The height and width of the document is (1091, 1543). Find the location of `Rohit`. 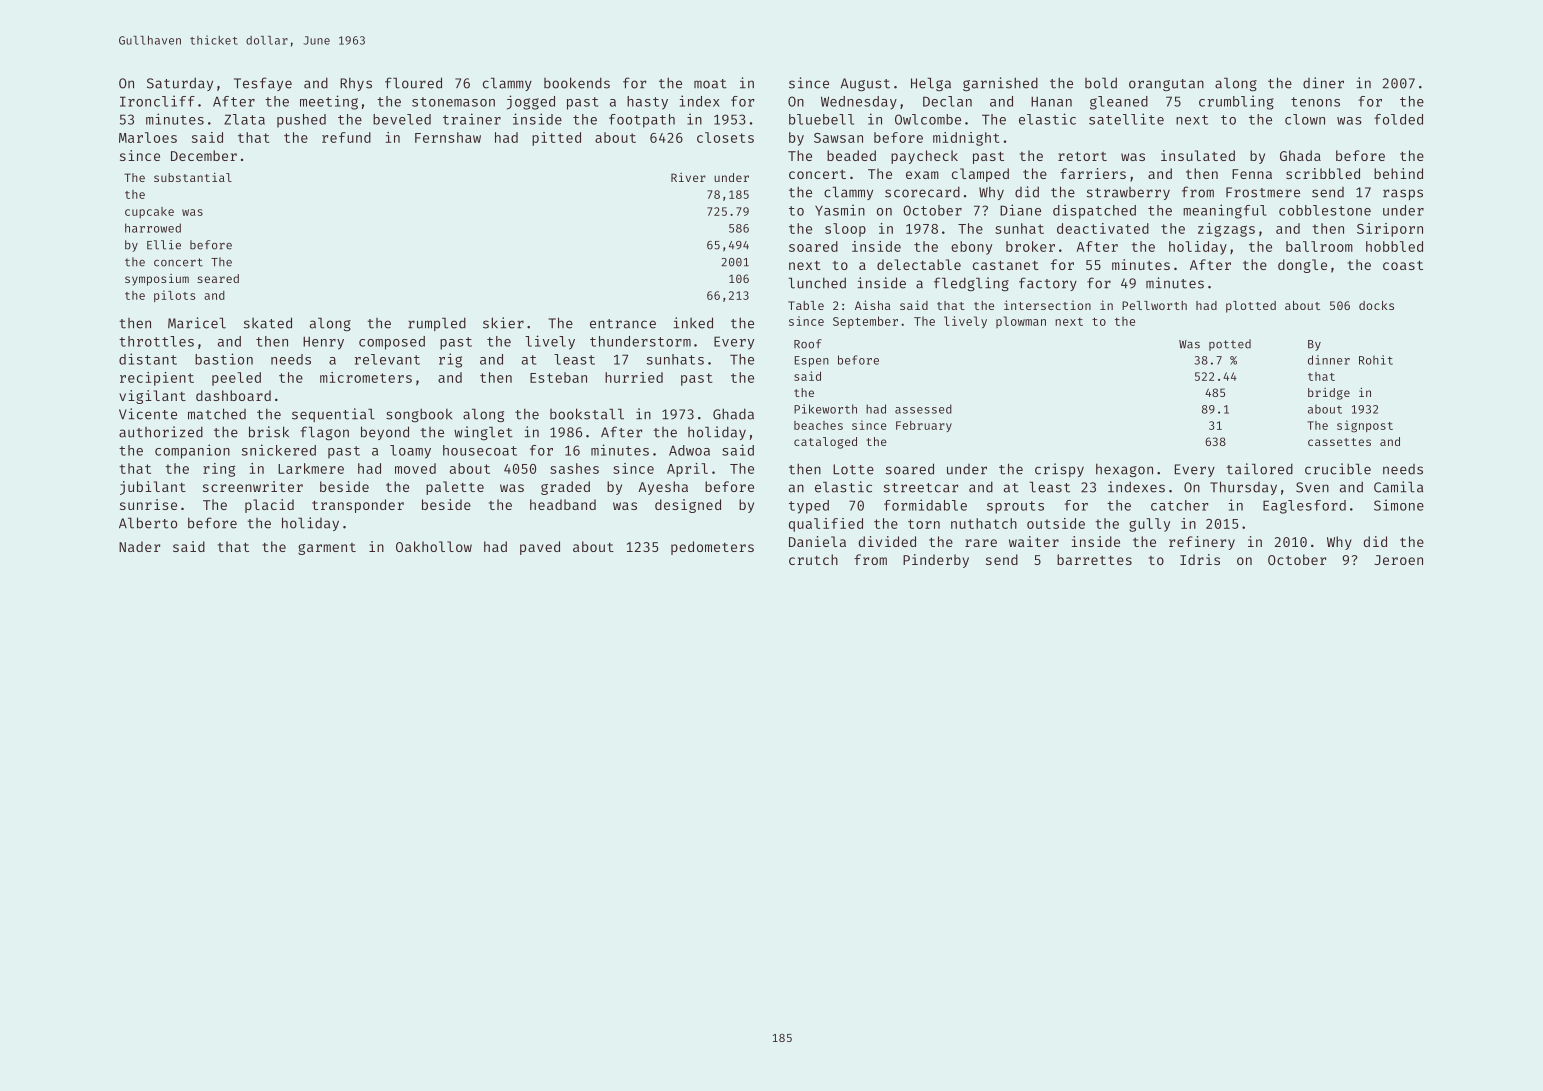

Rohit is located at coordinates (1376, 360).
